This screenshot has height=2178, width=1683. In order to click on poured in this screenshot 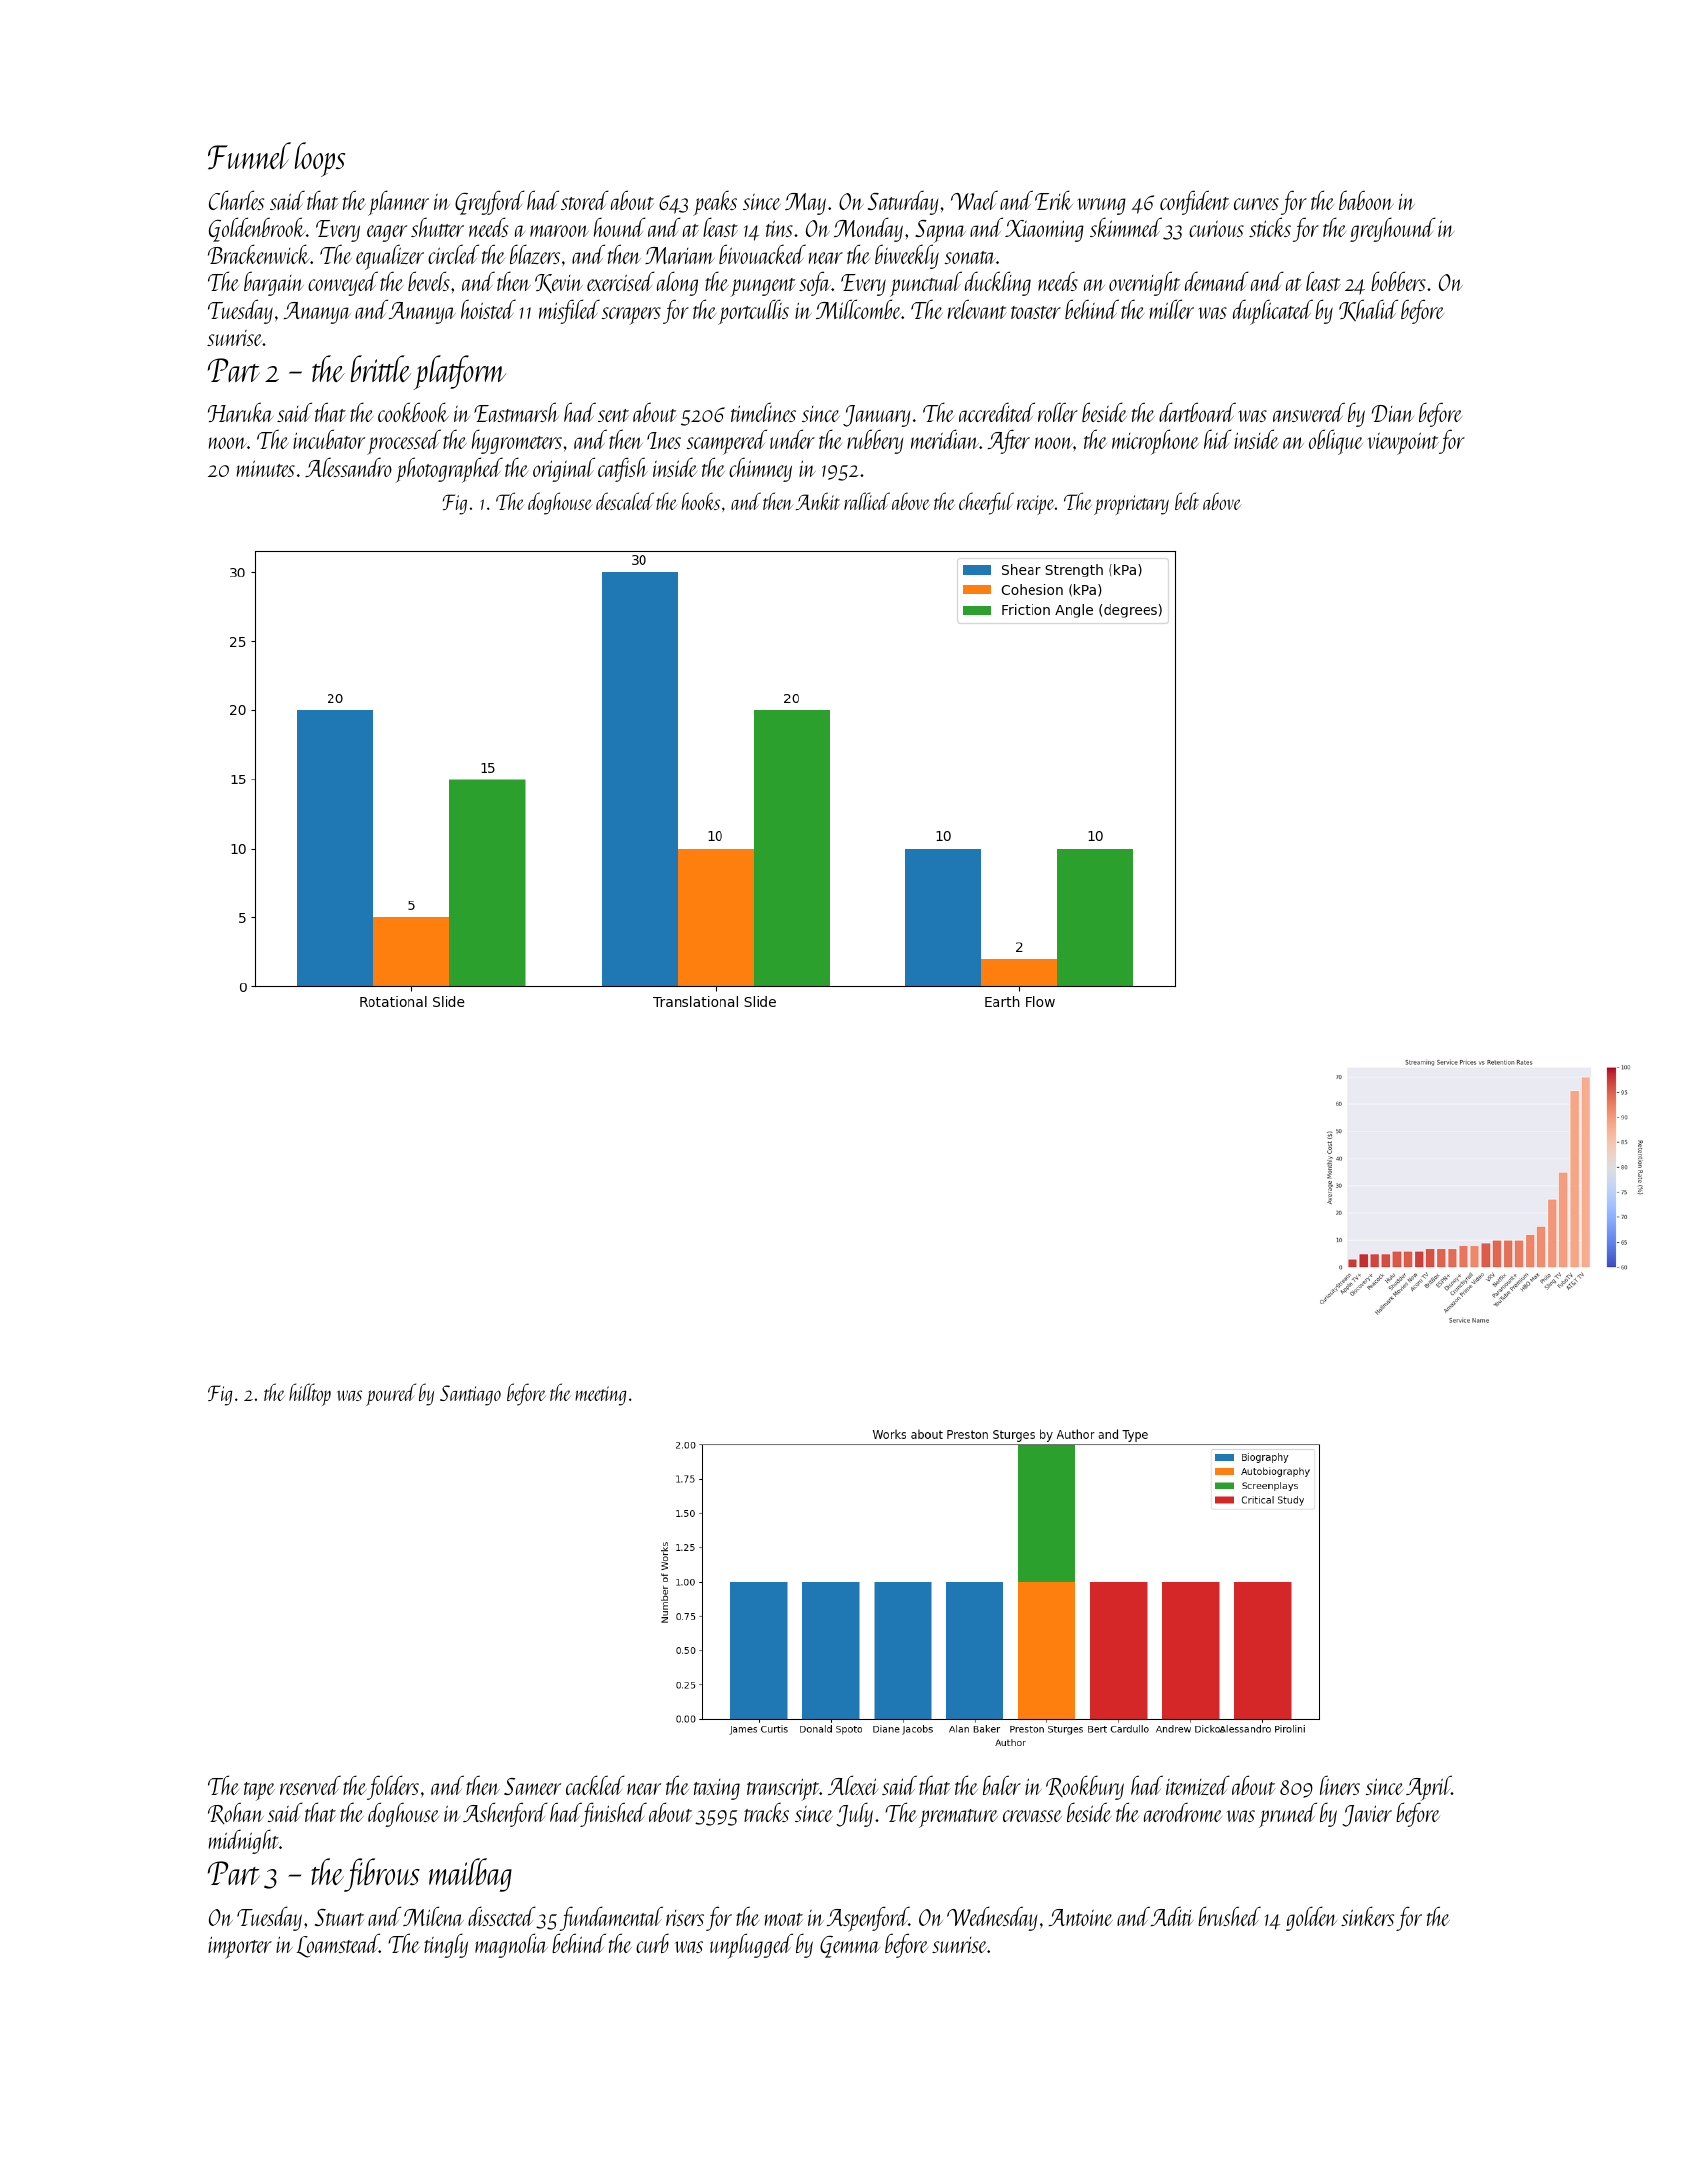, I will do `click(391, 1394)`.
